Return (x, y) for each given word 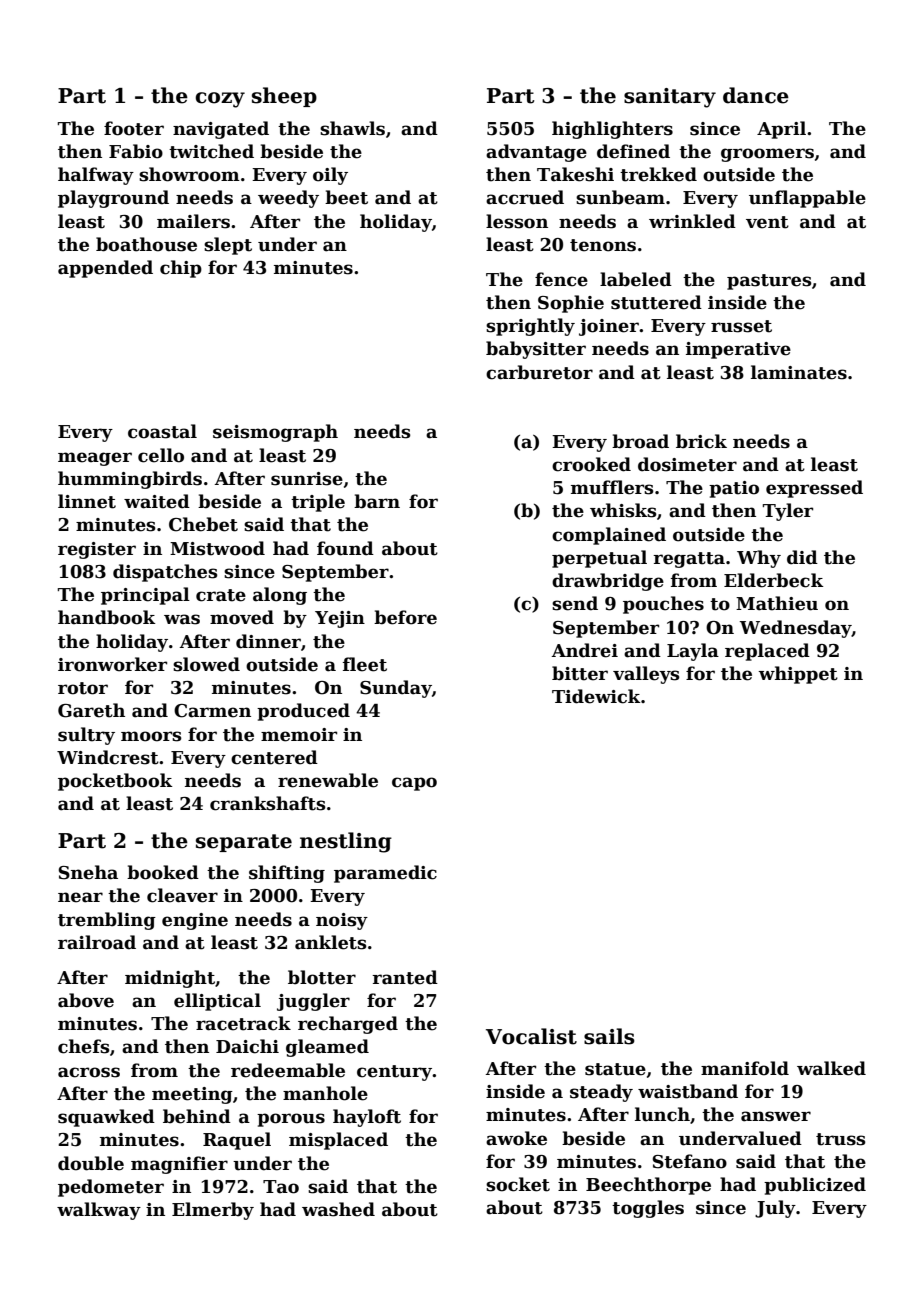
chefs (84, 1046)
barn (377, 501)
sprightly (530, 327)
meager (95, 459)
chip (181, 269)
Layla (693, 652)
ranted (405, 977)
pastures (769, 282)
